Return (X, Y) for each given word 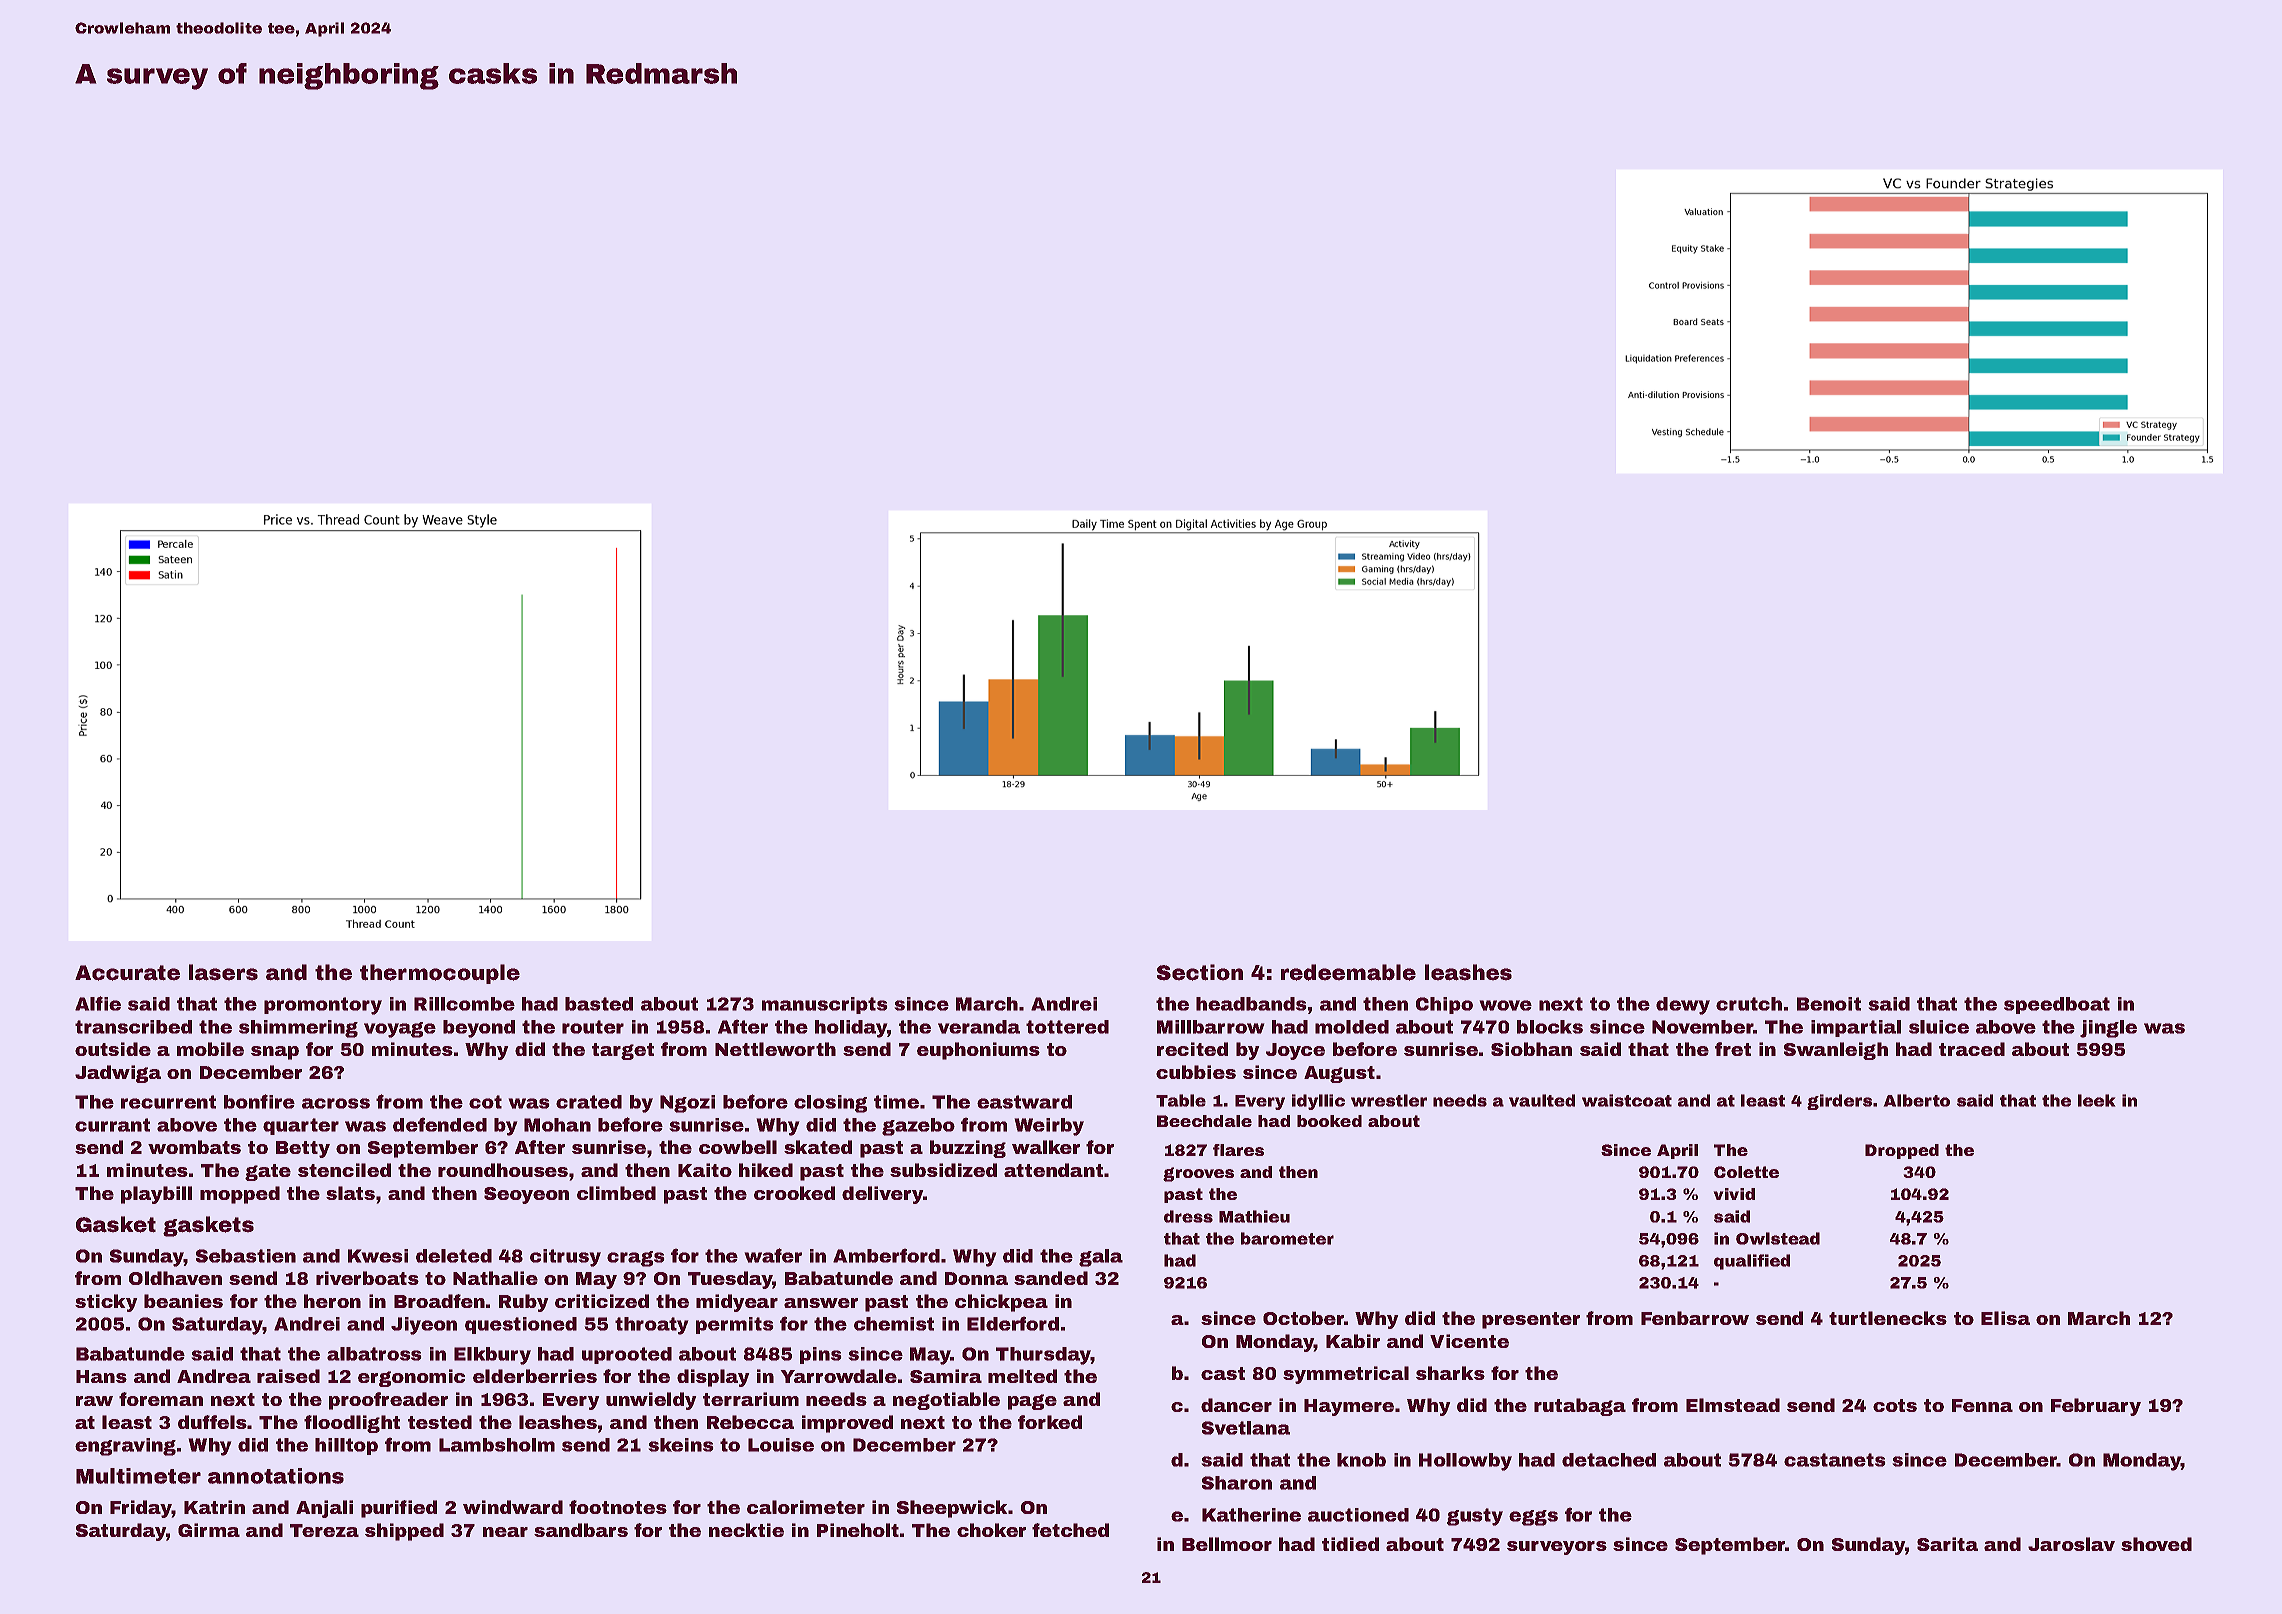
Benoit (1829, 1004)
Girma (209, 1530)
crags (636, 1259)
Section (1200, 972)
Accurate (127, 973)
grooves (1198, 1174)
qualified (1752, 1262)
